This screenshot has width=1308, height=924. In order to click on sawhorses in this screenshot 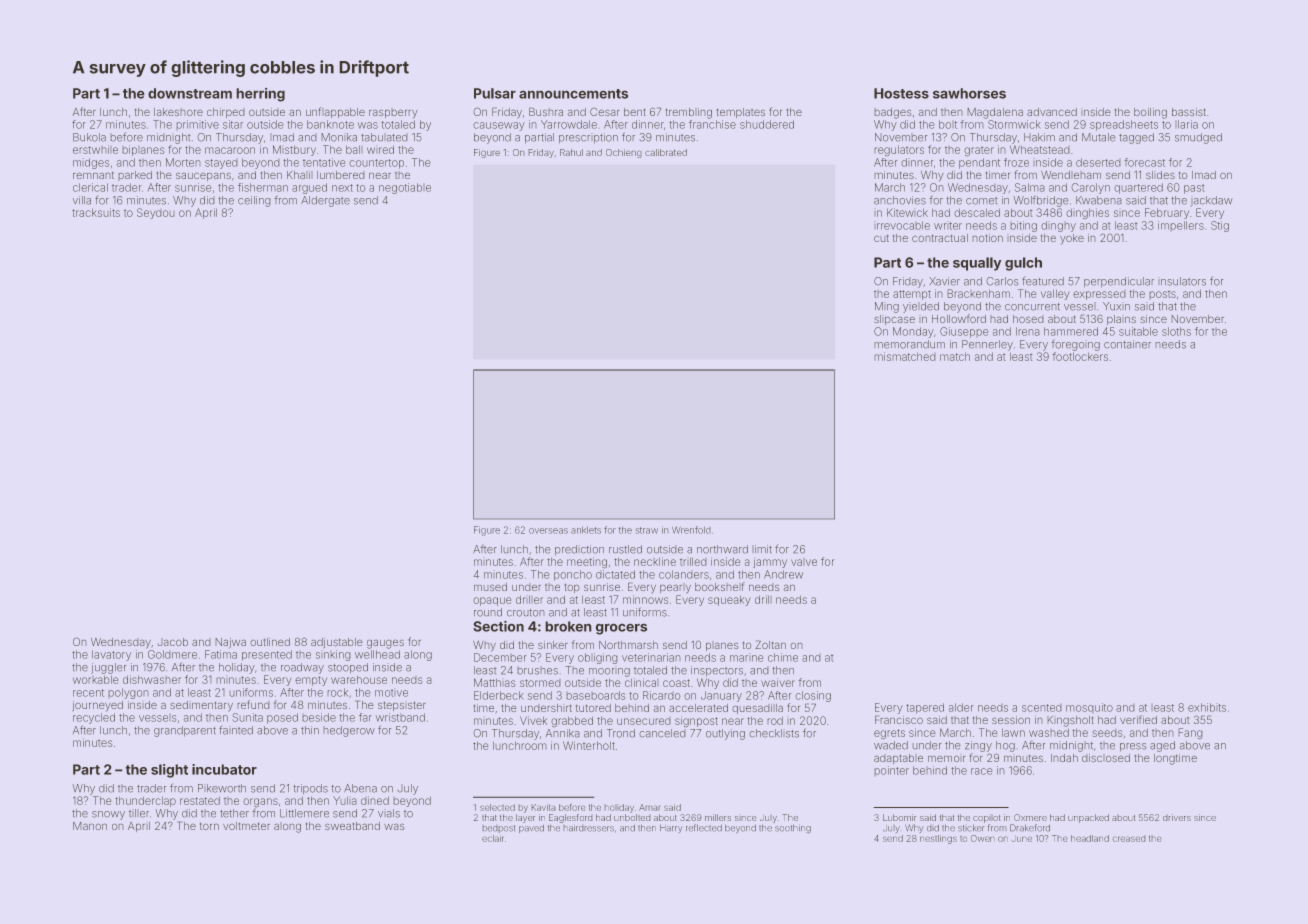, I will do `click(969, 93)`.
